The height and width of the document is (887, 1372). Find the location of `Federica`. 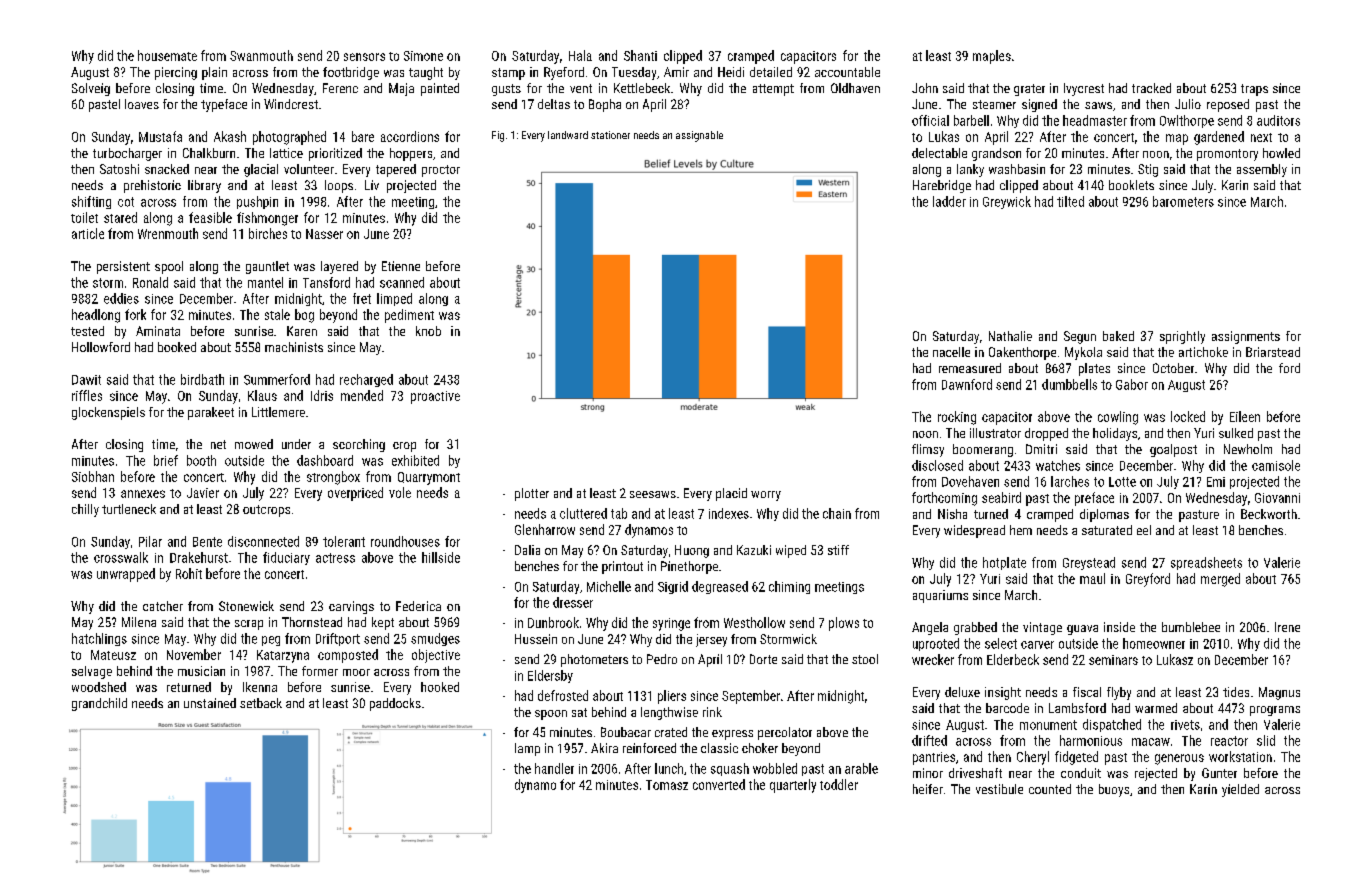

Federica is located at coordinates (418, 606).
